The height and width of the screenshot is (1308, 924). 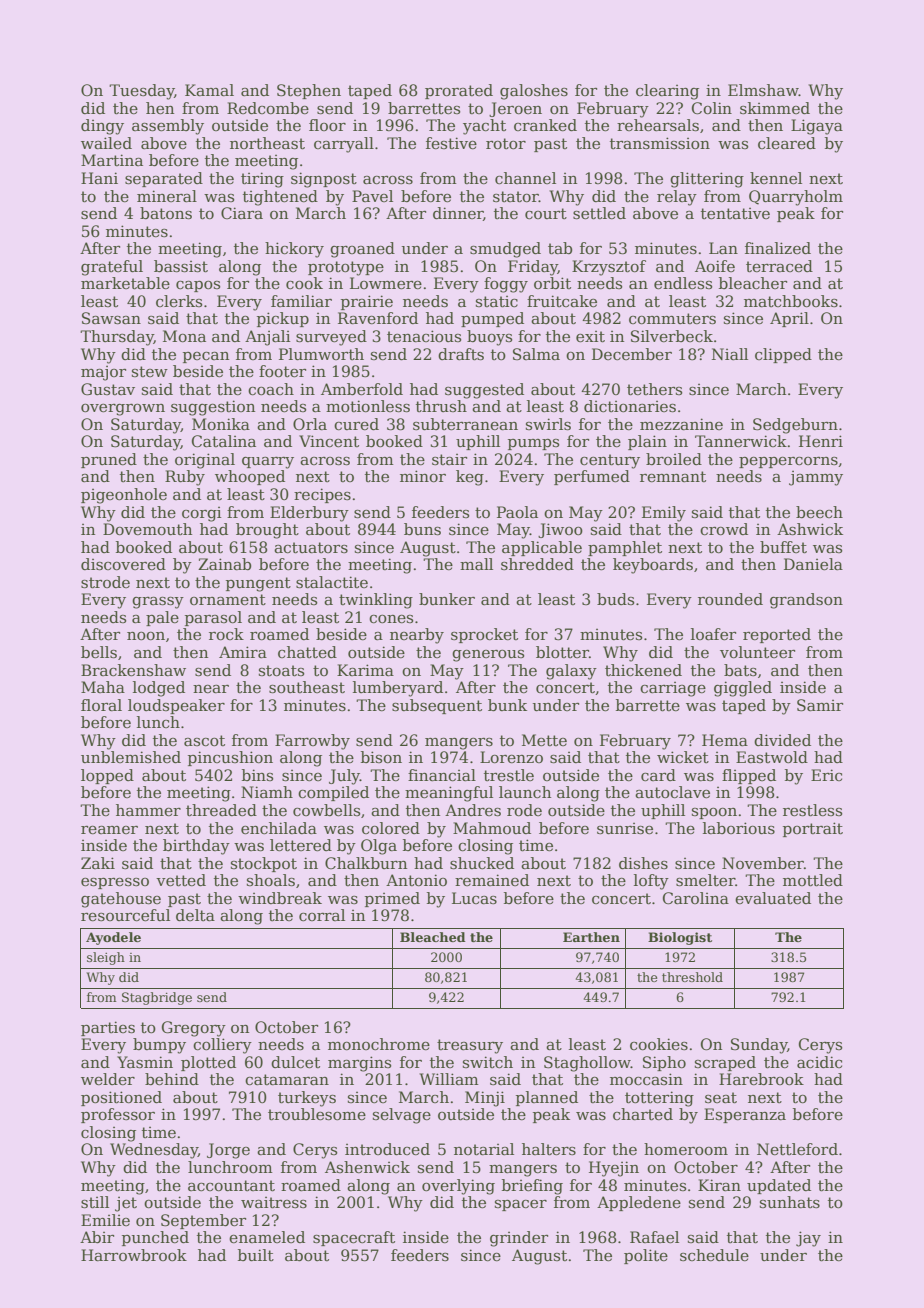 I want to click on carryall, so click(x=344, y=145).
